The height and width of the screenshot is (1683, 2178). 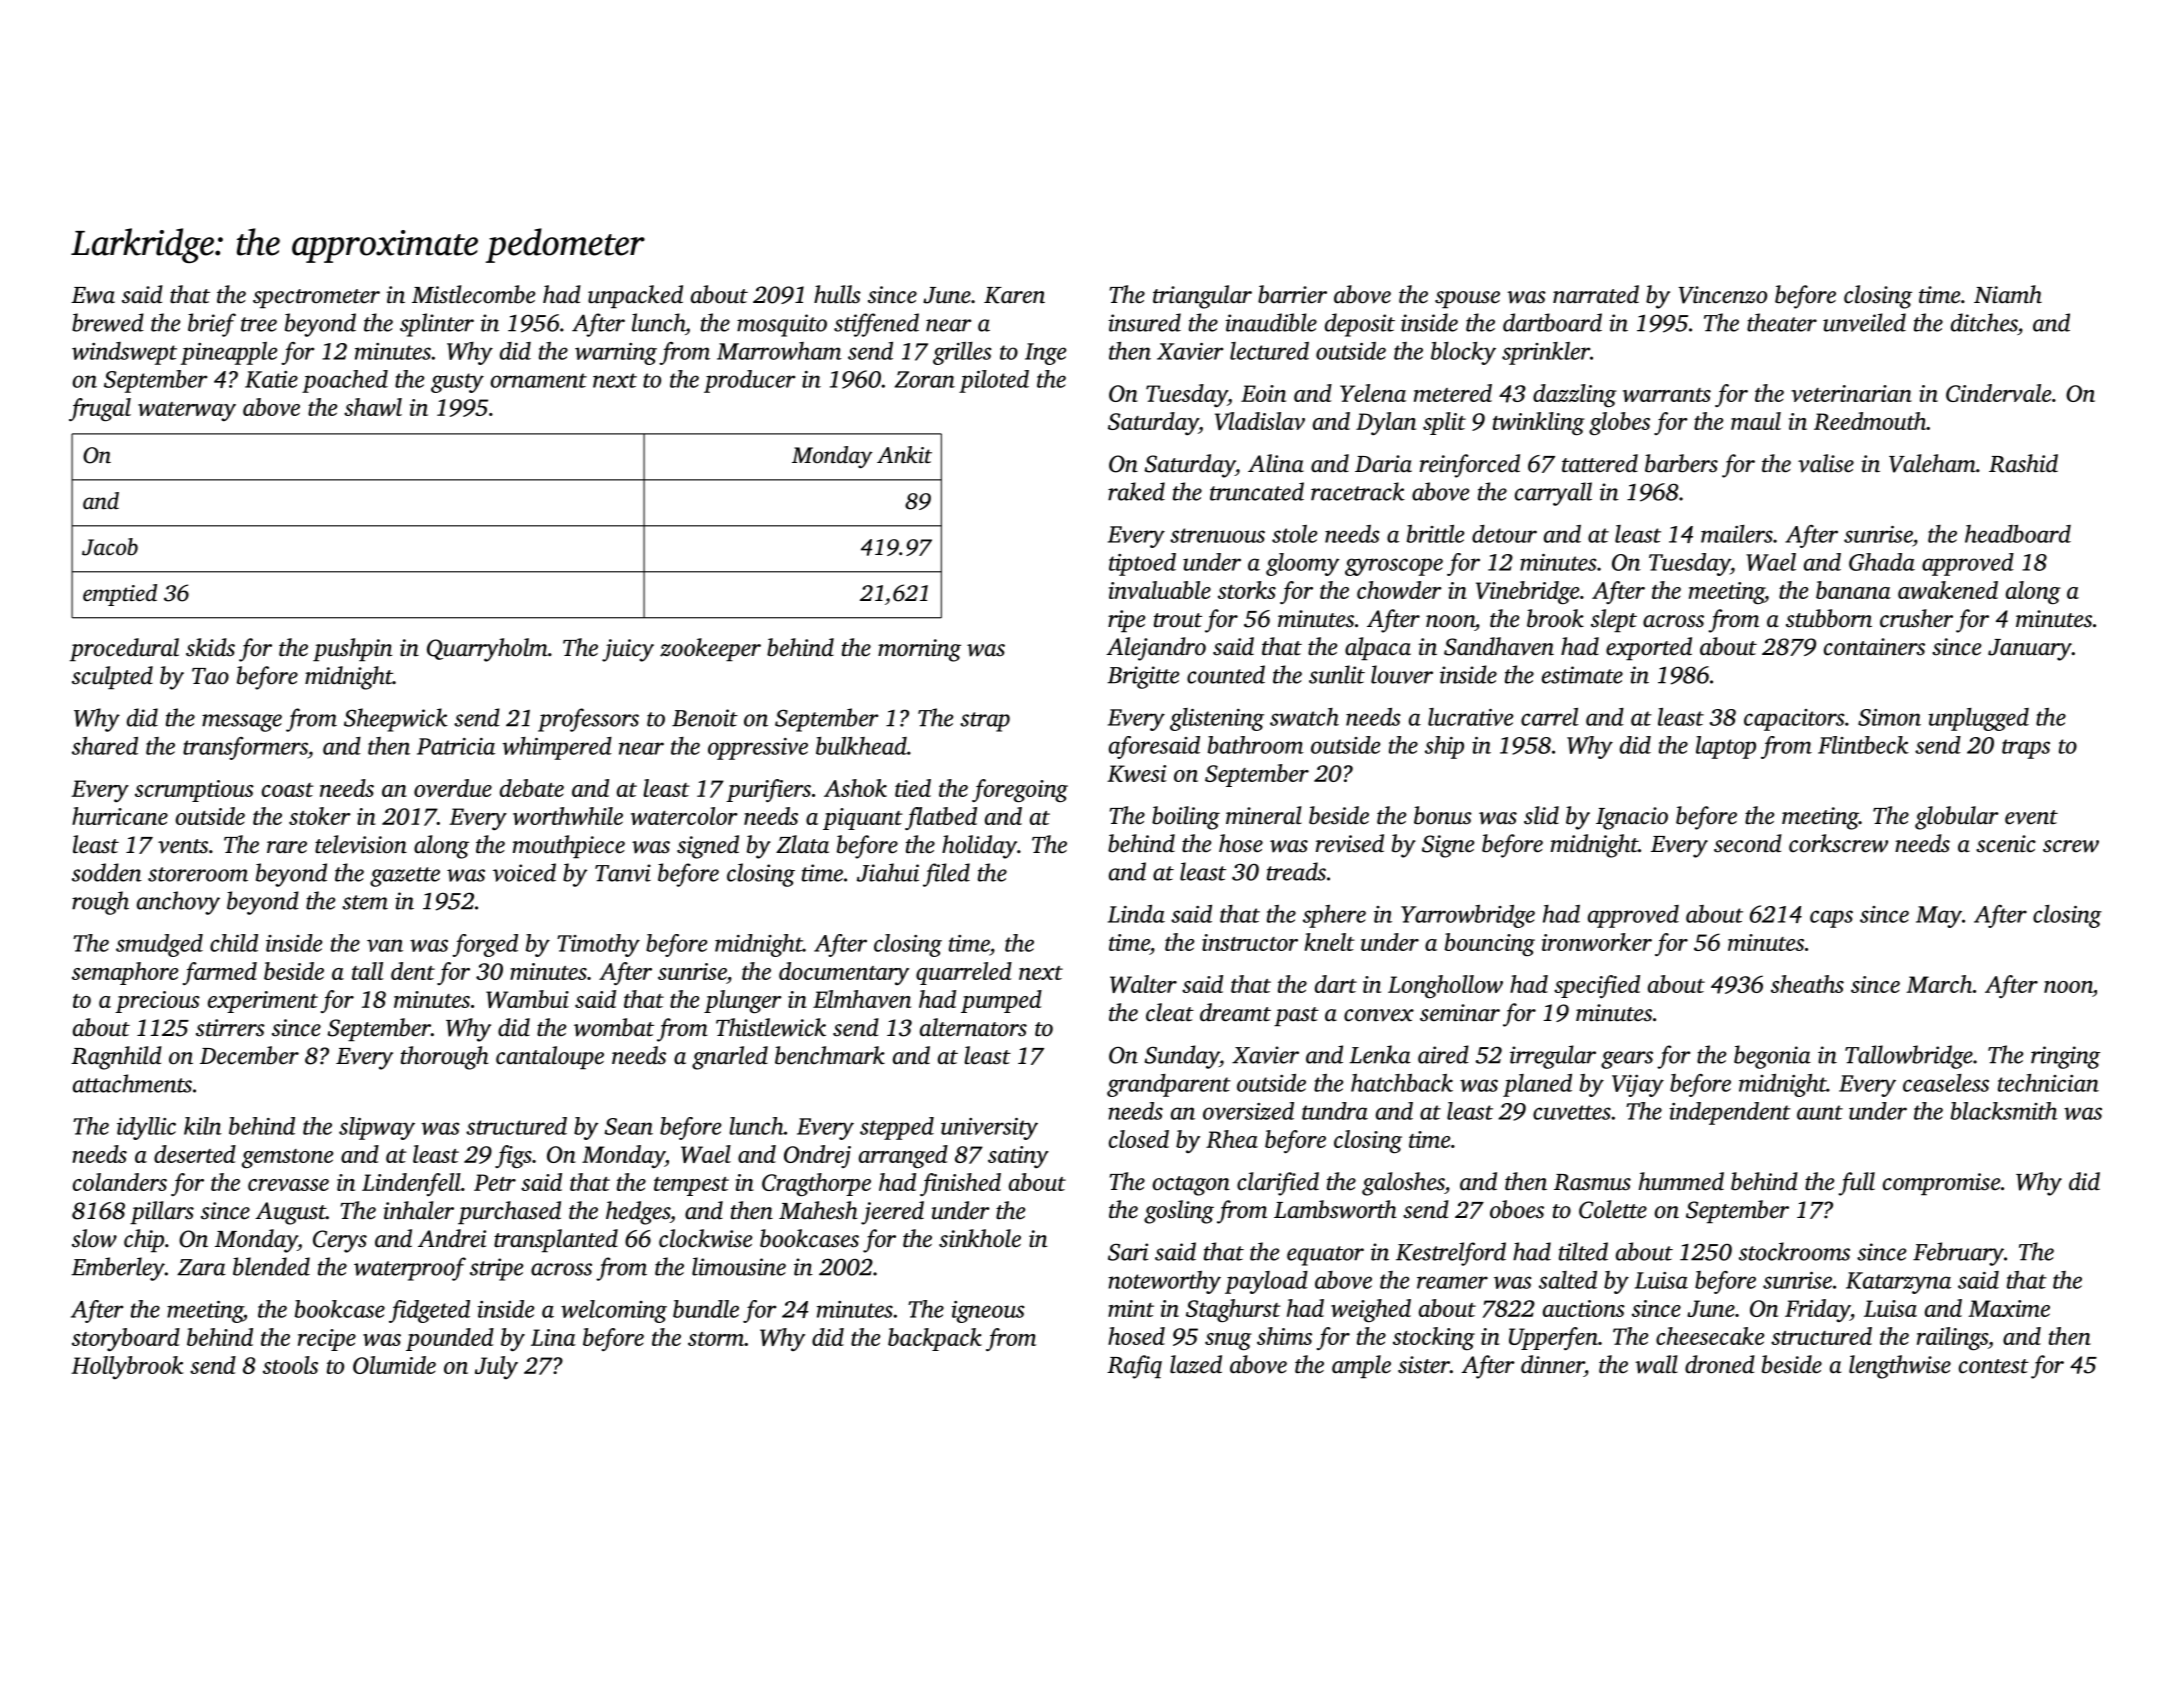 What do you see at coordinates (316, 298) in the screenshot?
I see `spectrometer` at bounding box center [316, 298].
